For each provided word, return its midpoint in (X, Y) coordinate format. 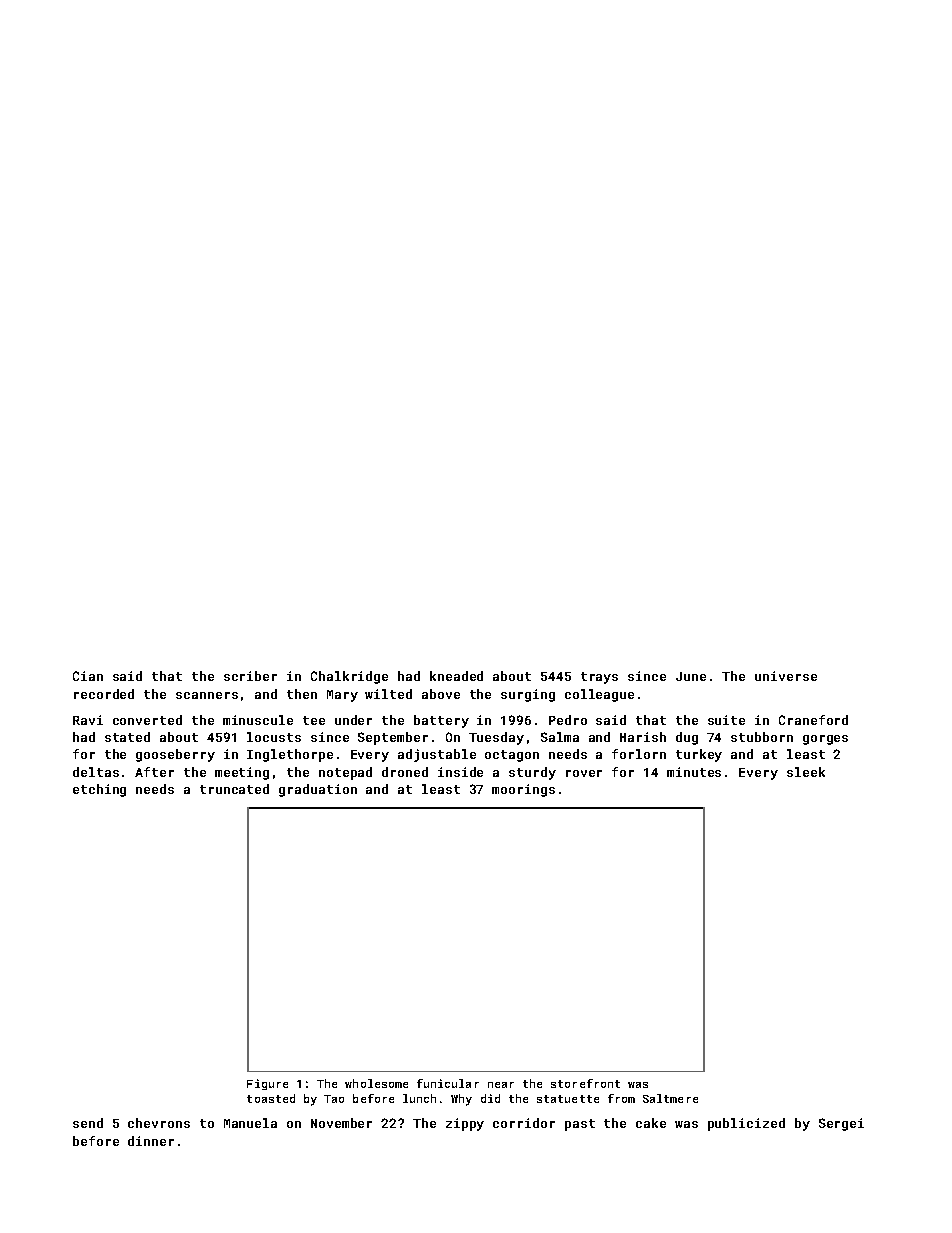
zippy (465, 1124)
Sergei (841, 1124)
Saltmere (670, 1098)
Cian (88, 676)
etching (99, 790)
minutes (694, 772)
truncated (234, 789)
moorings (523, 790)
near (501, 1085)
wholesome (376, 1083)
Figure (267, 1084)
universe (786, 676)
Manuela (250, 1123)
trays (599, 678)
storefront (585, 1083)
